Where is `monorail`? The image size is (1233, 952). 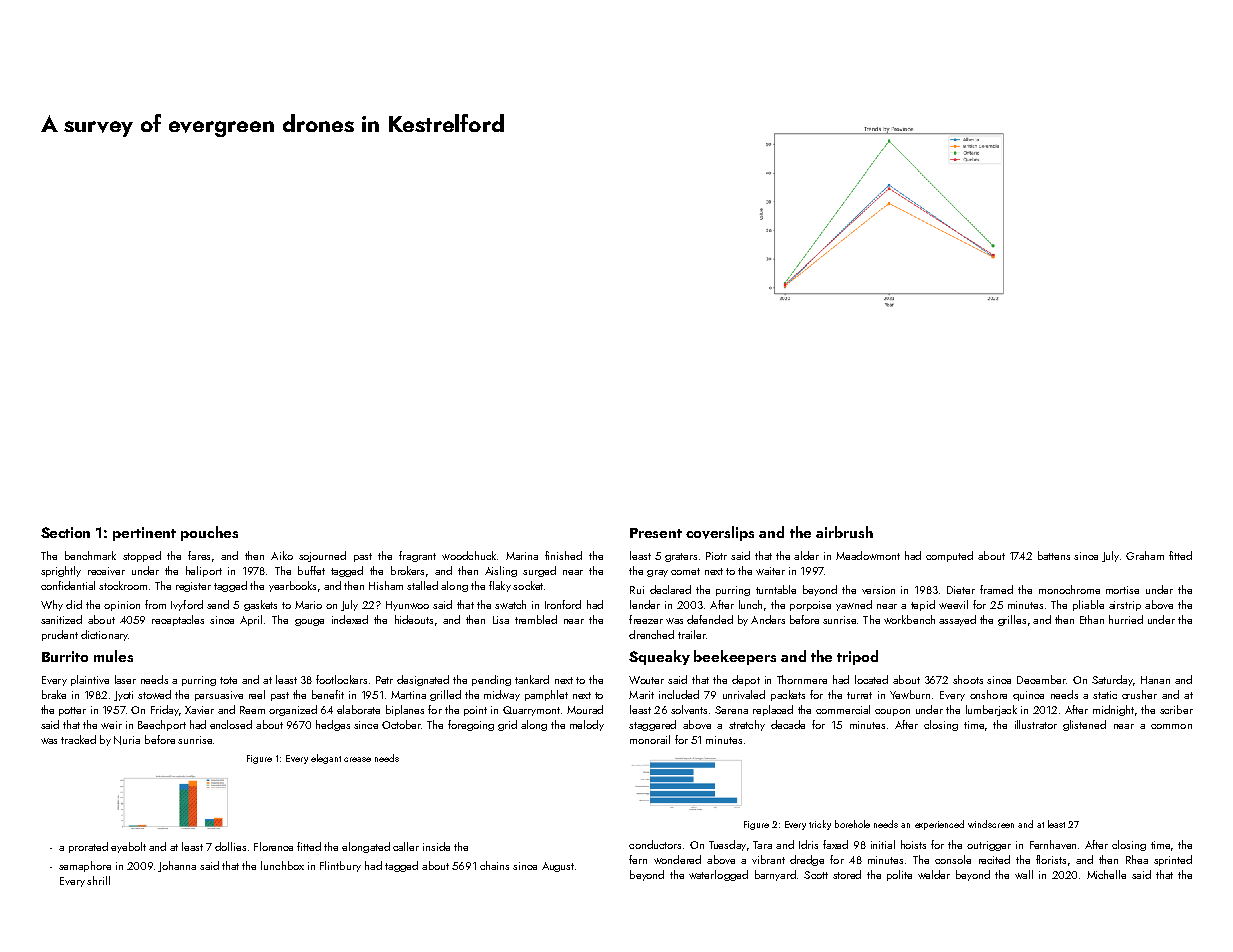
monorail is located at coordinates (650, 739).
